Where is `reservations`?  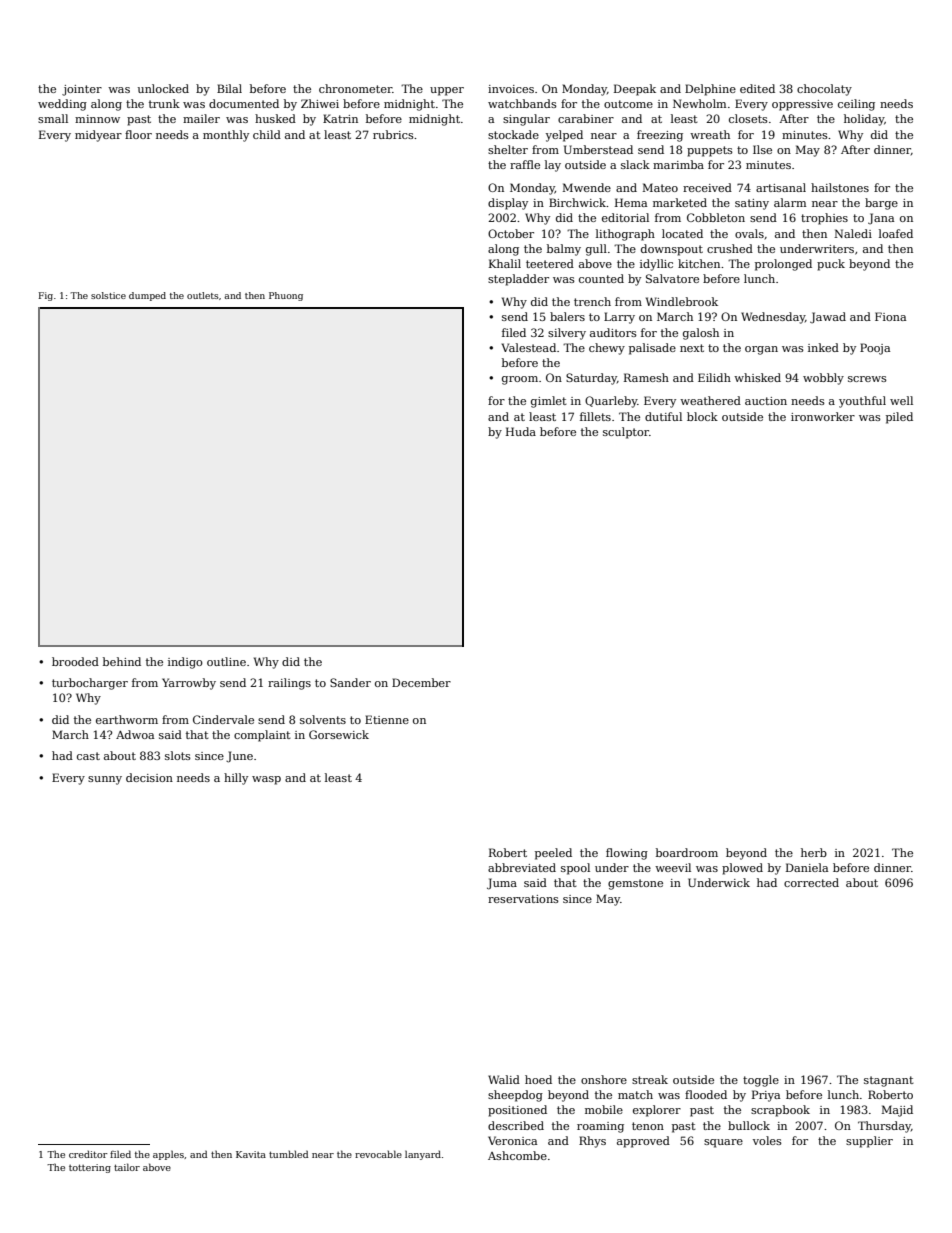
reservations is located at coordinates (523, 899).
